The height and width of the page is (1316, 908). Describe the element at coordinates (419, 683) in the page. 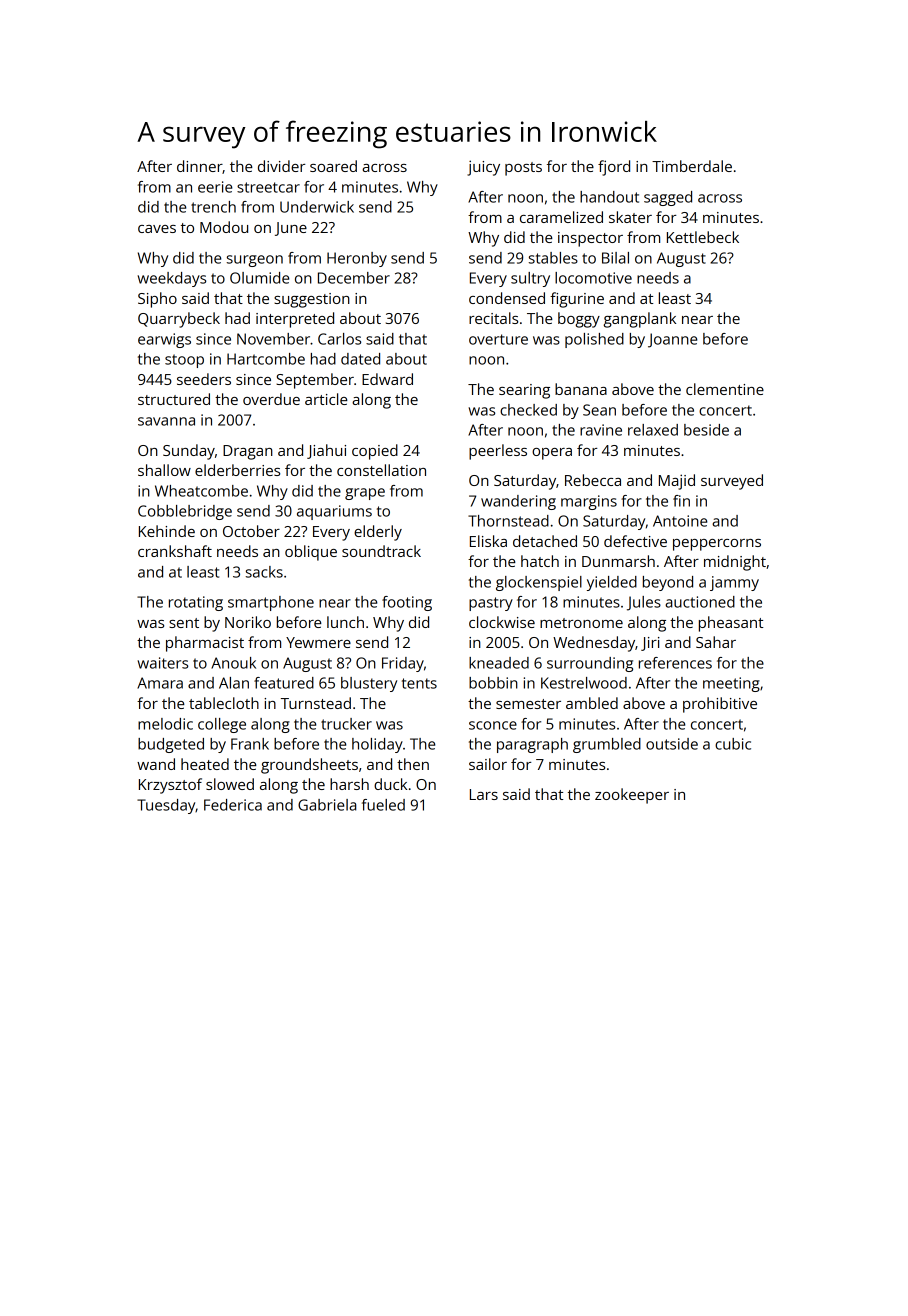

I see `tents` at that location.
